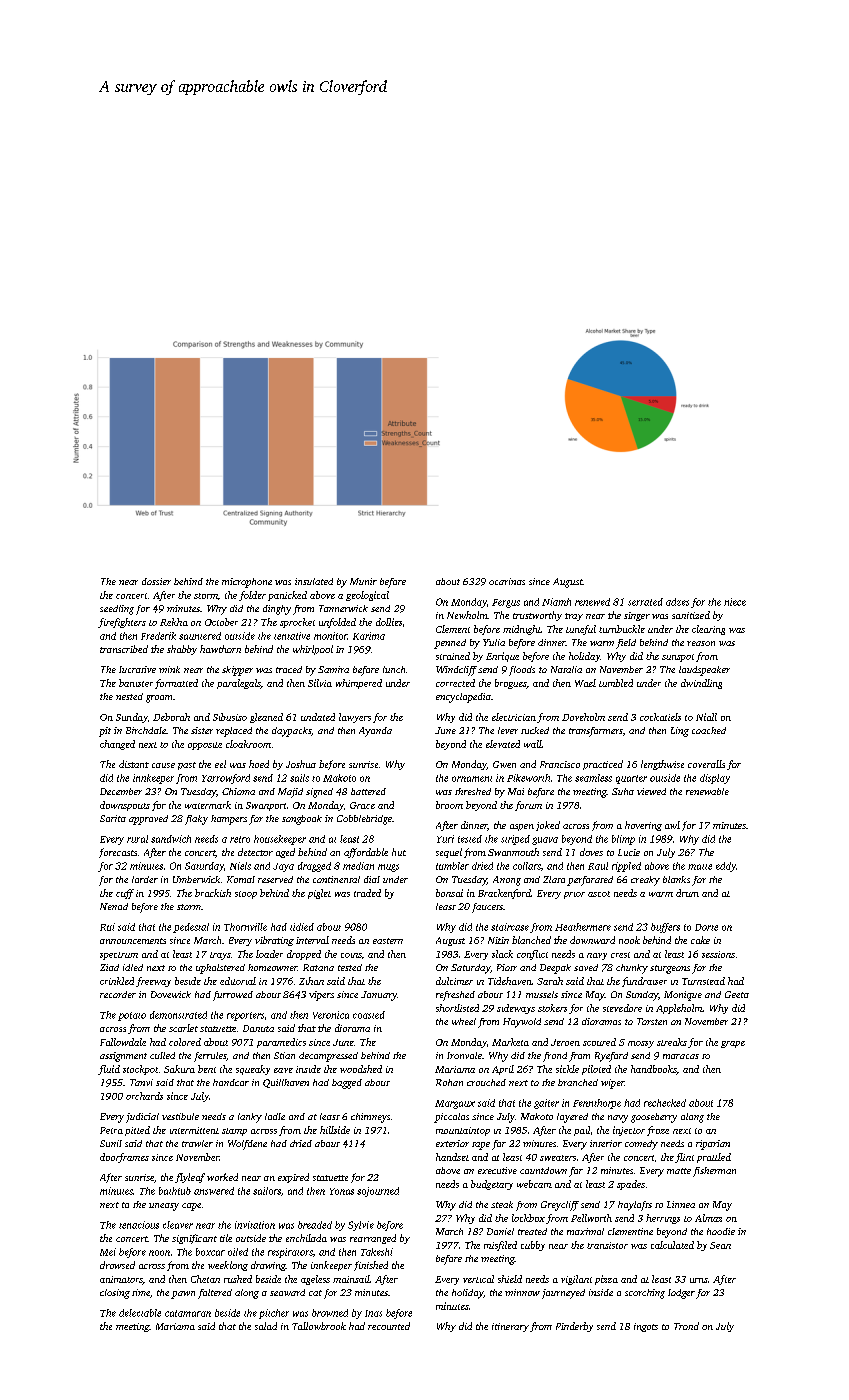 This screenshot has width=849, height=1400. Describe the element at coordinates (156, 581) in the screenshot. I see `dossier` at that location.
